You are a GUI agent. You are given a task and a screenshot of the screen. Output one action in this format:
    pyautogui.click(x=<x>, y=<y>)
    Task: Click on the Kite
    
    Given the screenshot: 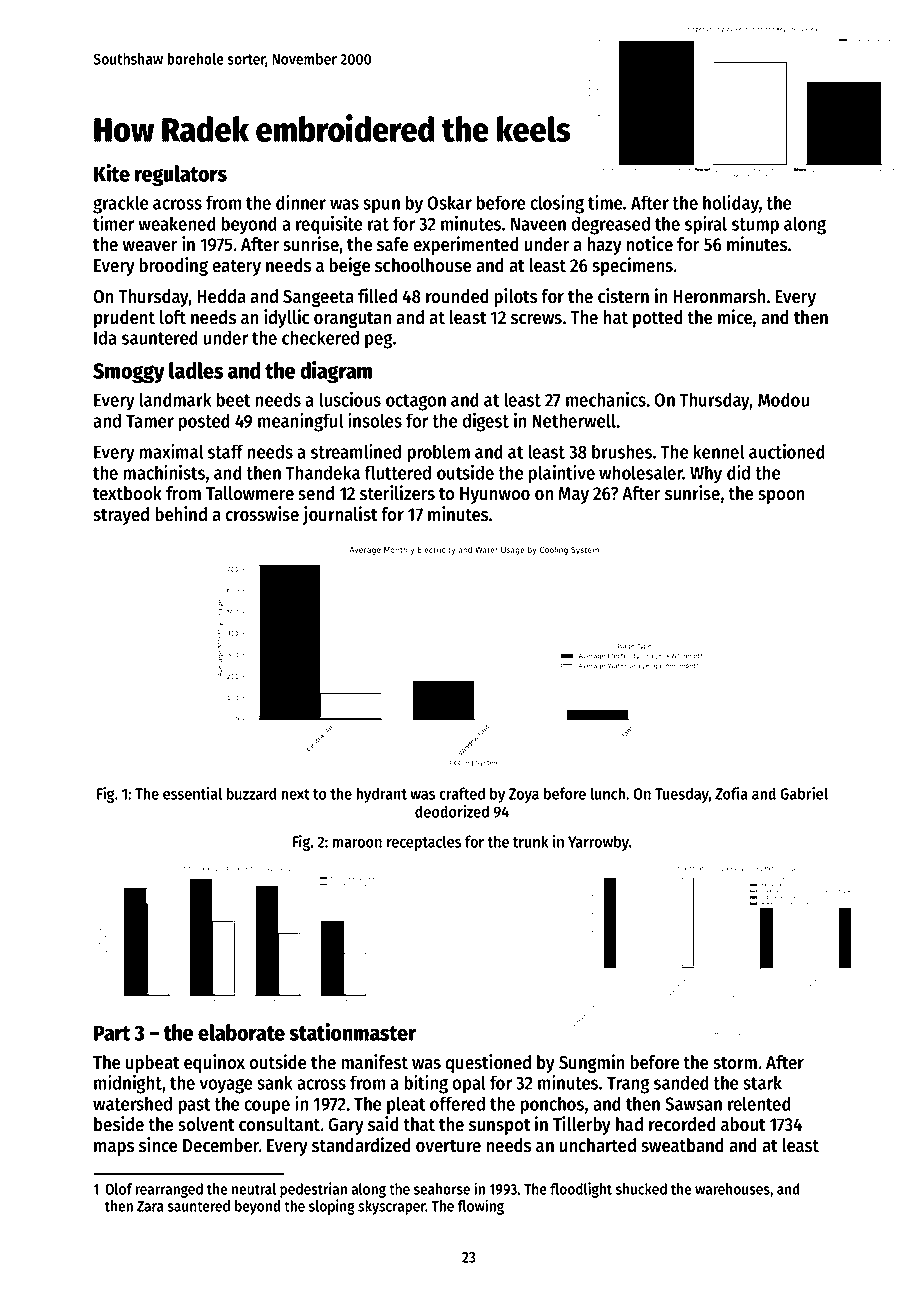 What is the action you would take?
    pyautogui.click(x=112, y=173)
